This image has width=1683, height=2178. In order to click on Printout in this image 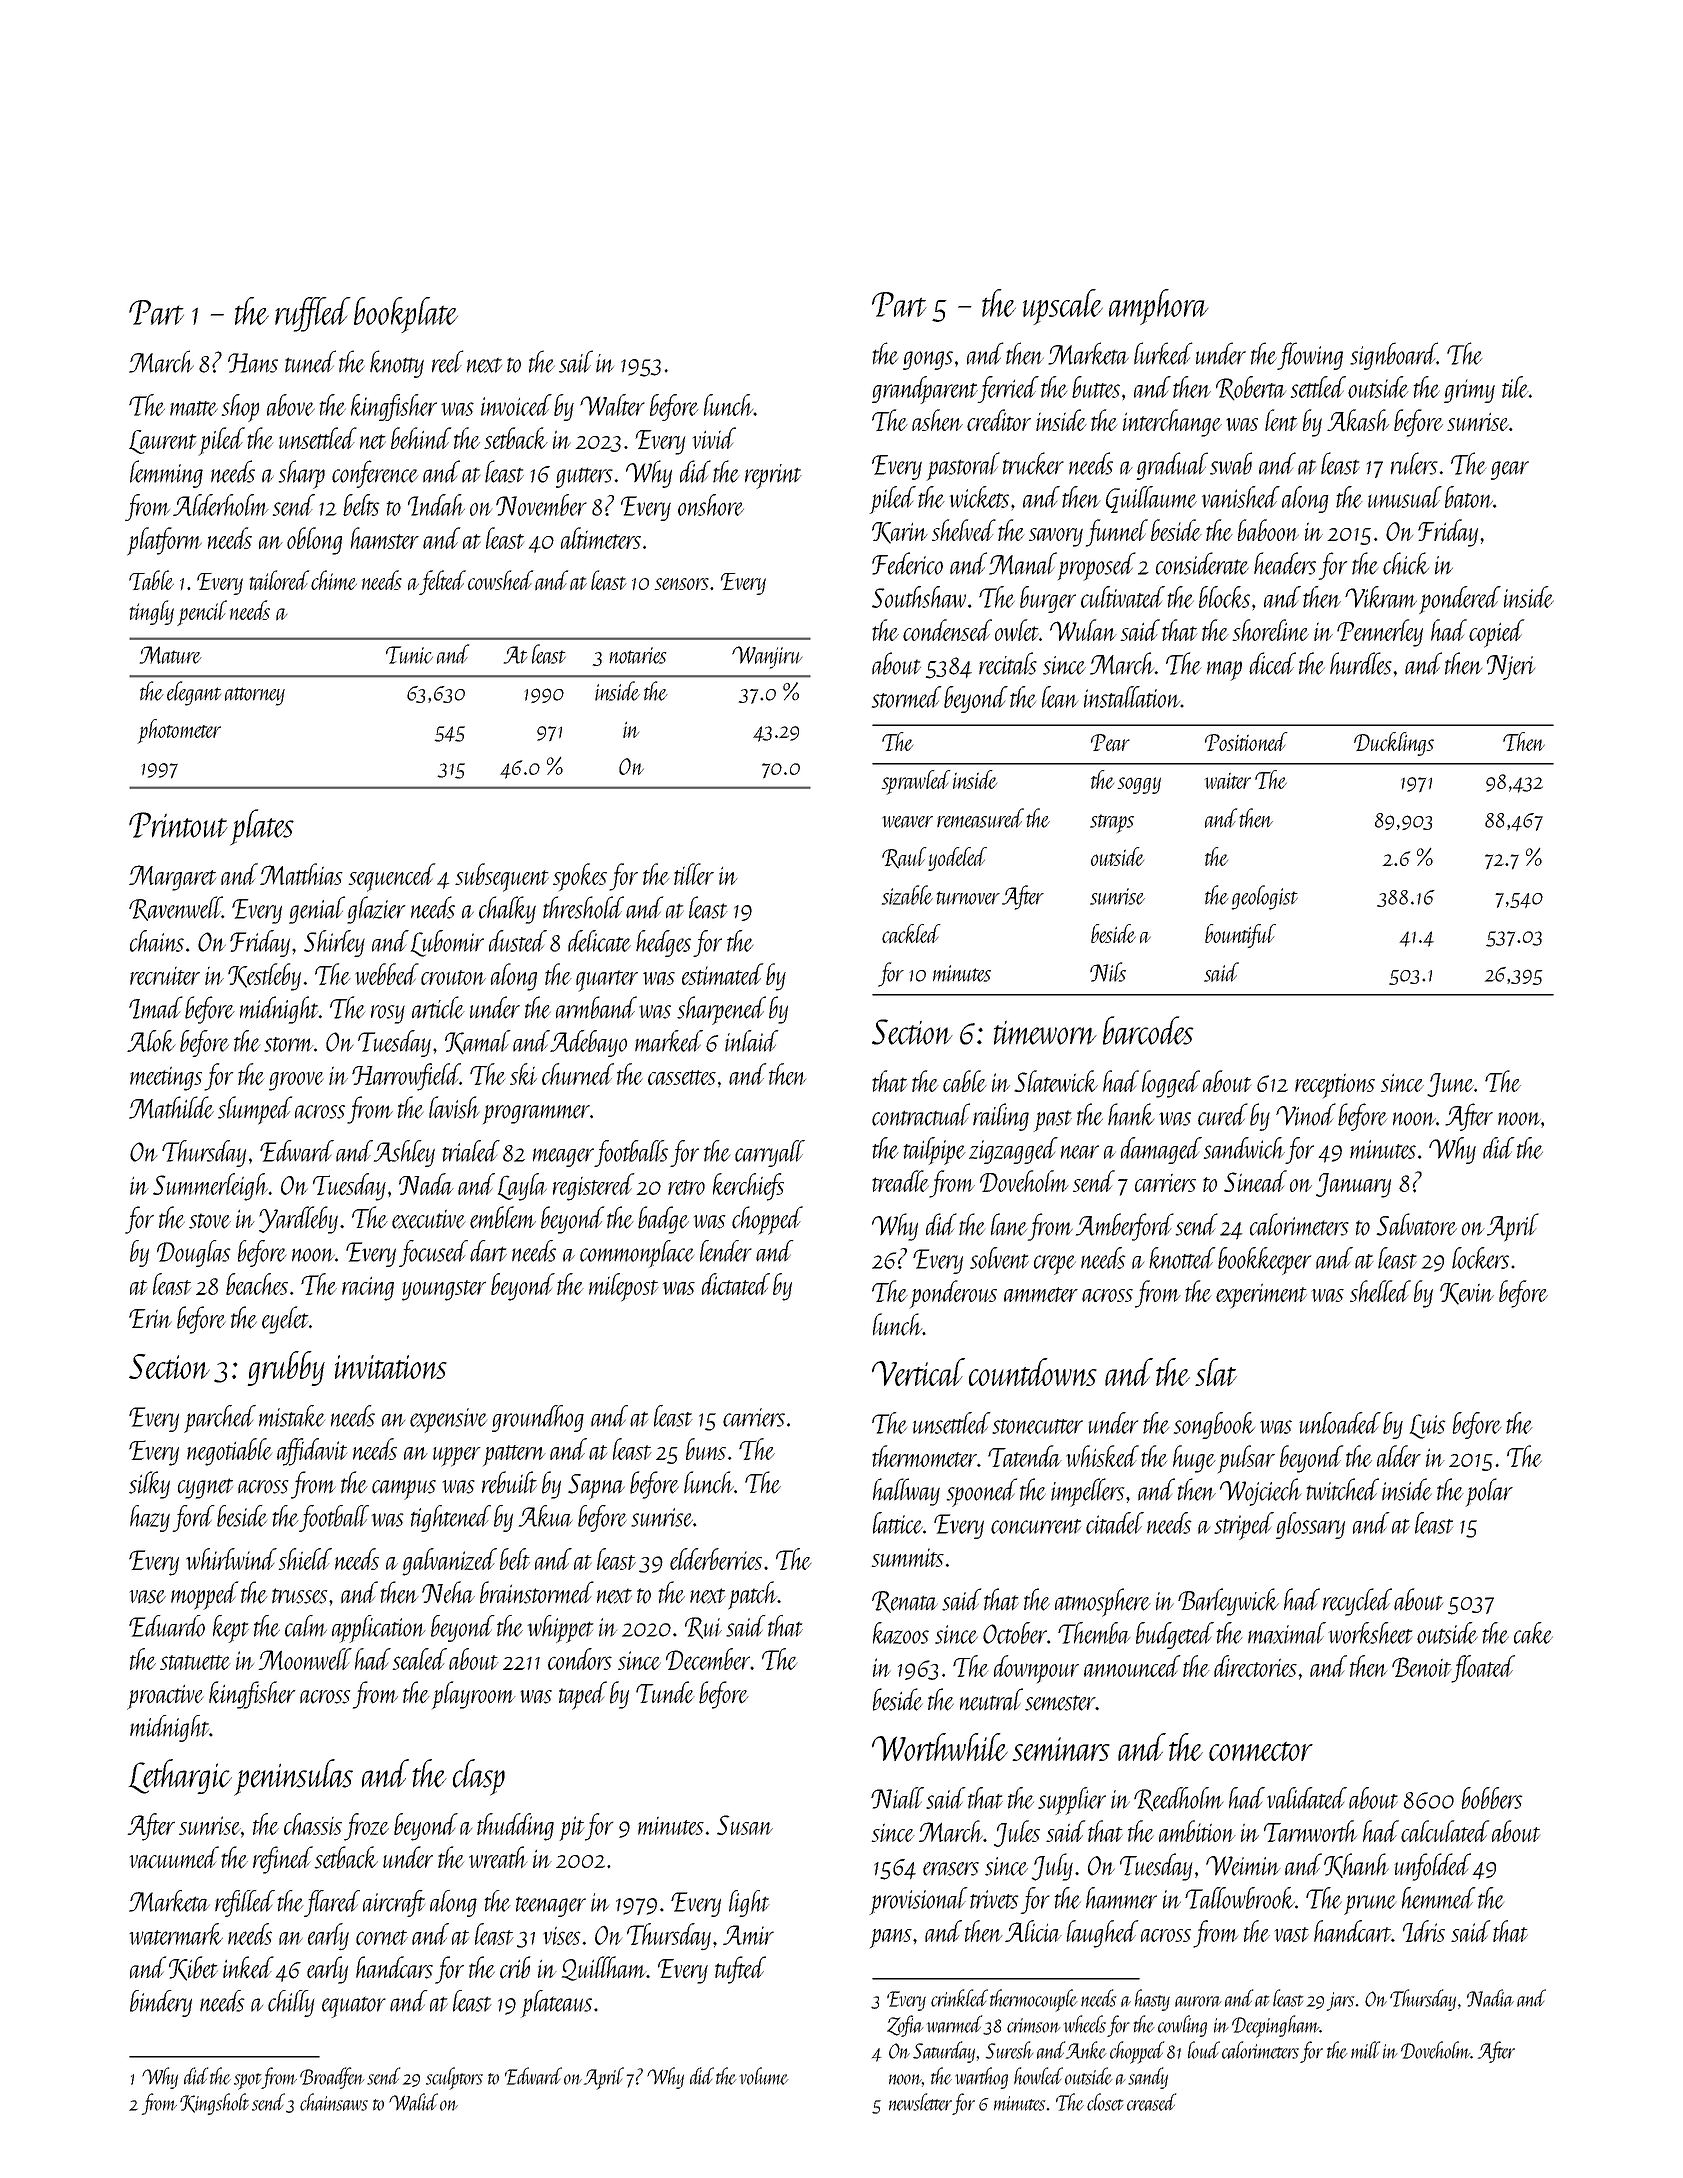, I will do `click(178, 825)`.
